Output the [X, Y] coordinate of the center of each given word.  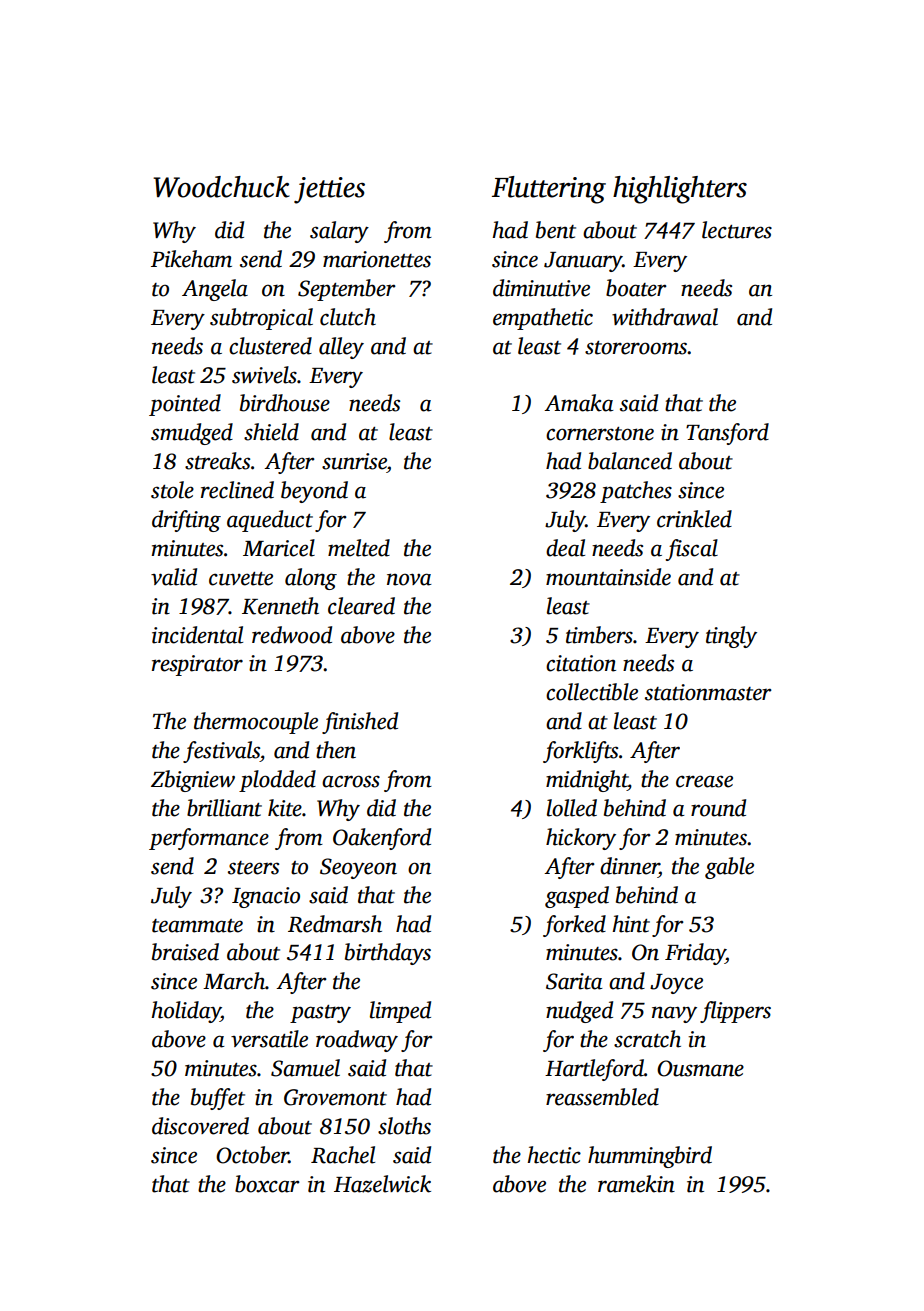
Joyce [676, 984]
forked [574, 926]
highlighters [680, 190]
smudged [192, 434]
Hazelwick [382, 1184]
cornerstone [600, 434]
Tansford [727, 434]
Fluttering [549, 190]
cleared [361, 606]
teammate [197, 926]
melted [359, 548]
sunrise [354, 461]
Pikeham [191, 259]
